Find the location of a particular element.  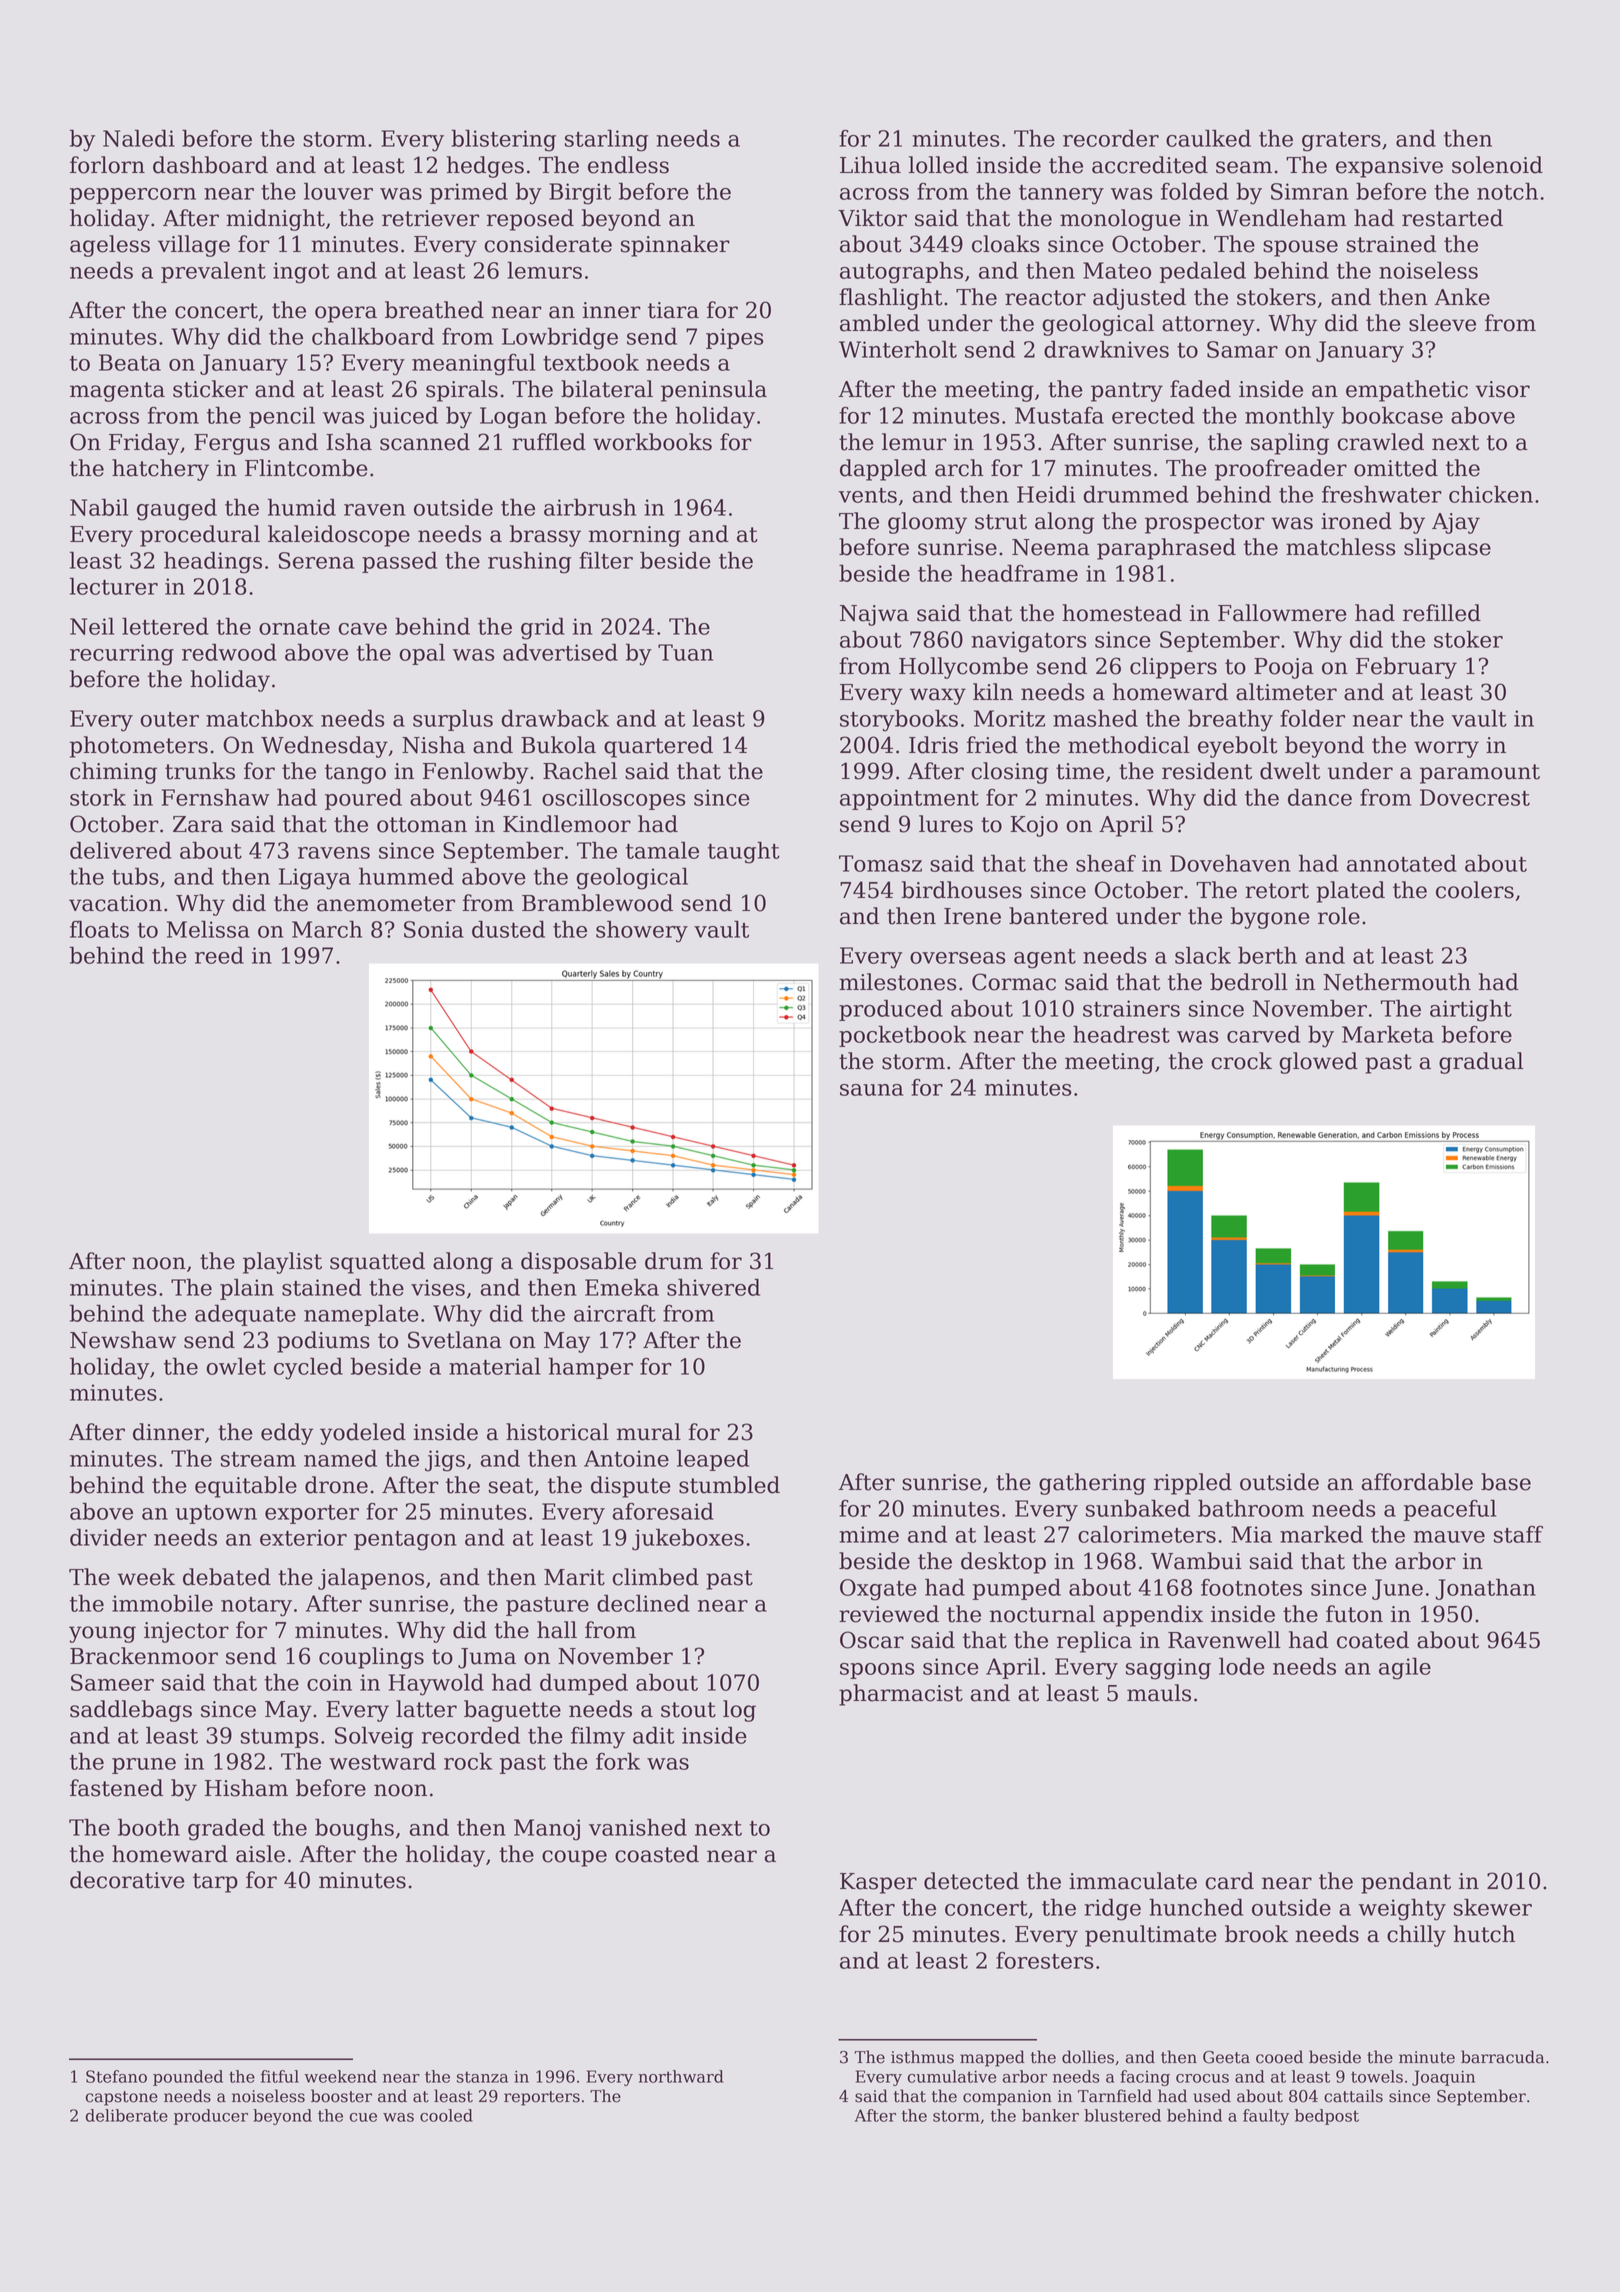

Beata is located at coordinates (130, 362).
